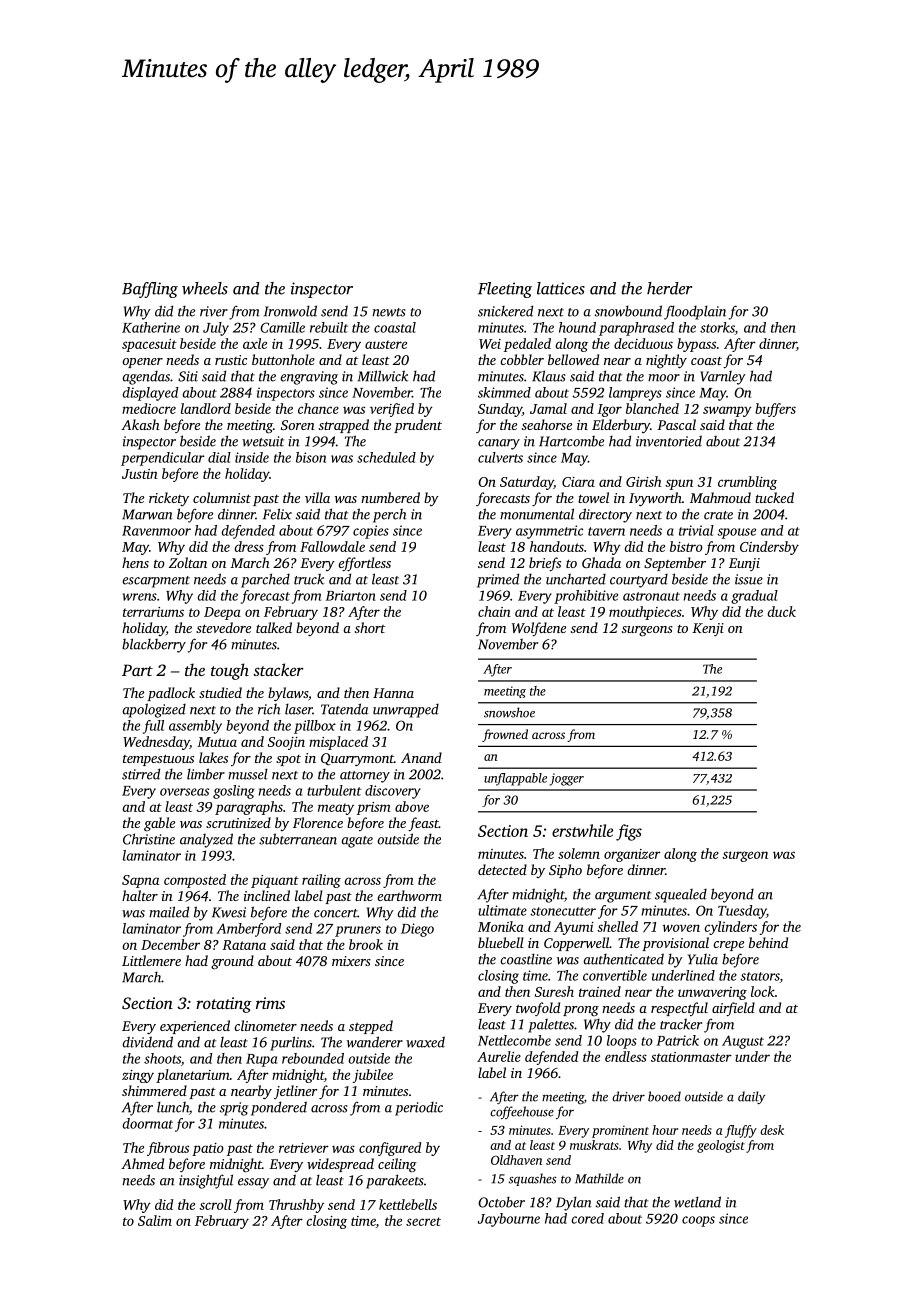 The width and height of the document is (924, 1308). Describe the element at coordinates (389, 312) in the document. I see `newts` at that location.
